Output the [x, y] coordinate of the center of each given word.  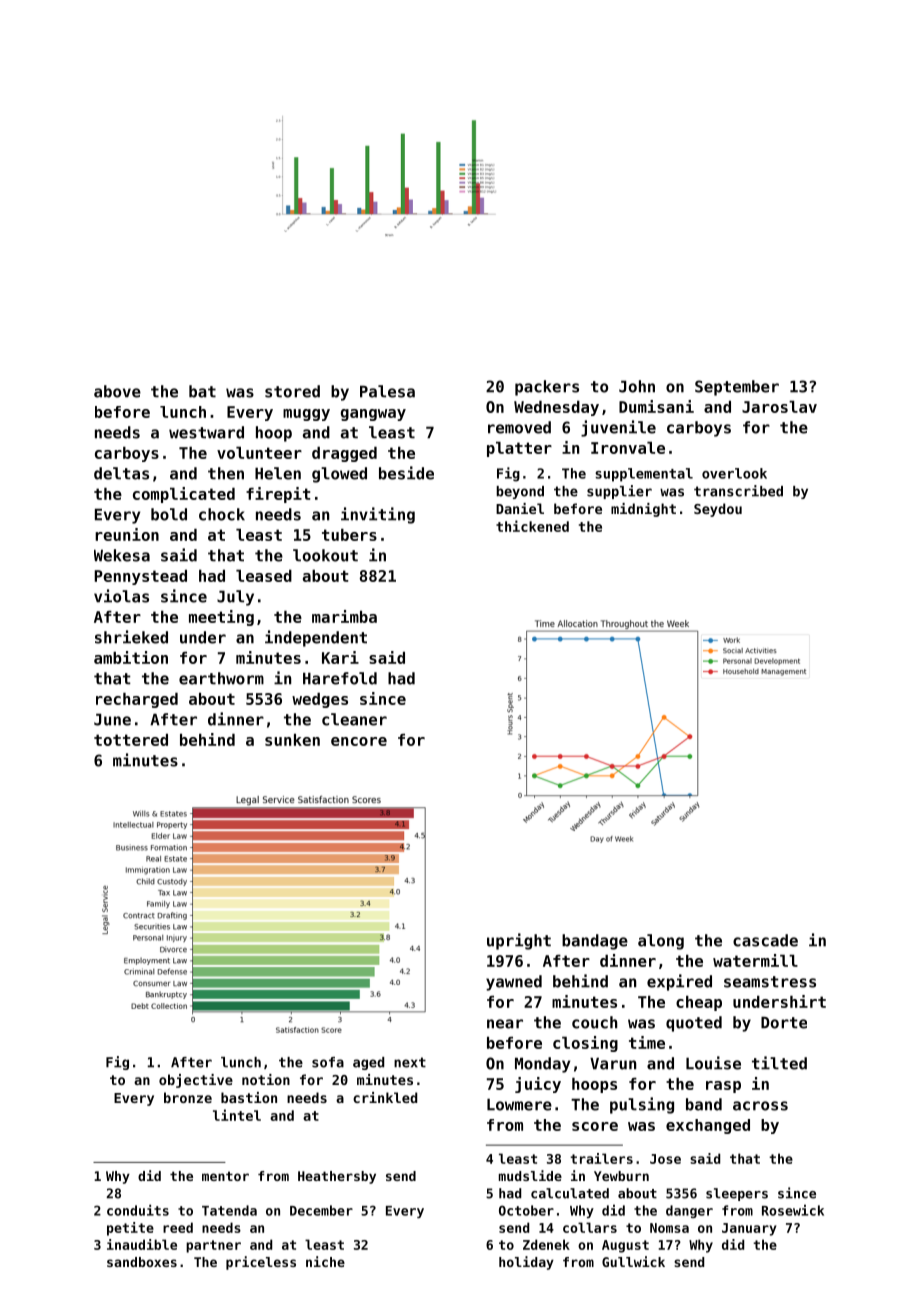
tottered [131, 740]
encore [359, 741]
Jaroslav [779, 407]
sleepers [737, 1194]
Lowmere [519, 1104]
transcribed [738, 491]
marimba [344, 616]
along [661, 942]
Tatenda [229, 1210]
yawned [514, 983]
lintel [237, 1115]
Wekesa [122, 555]
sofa [328, 1062]
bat [202, 391]
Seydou [718, 510]
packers [547, 388]
